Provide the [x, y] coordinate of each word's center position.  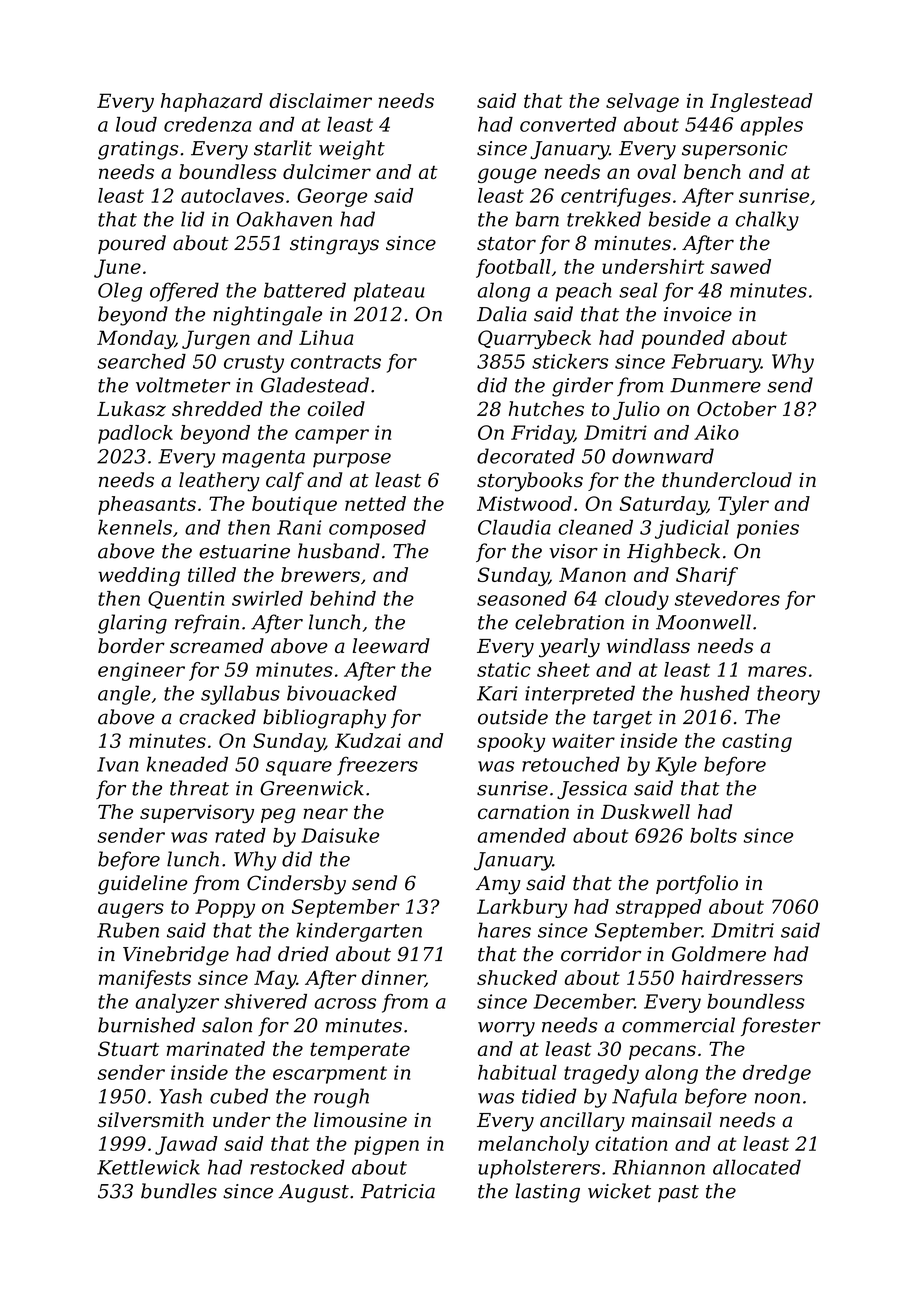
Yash [181, 1096]
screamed [217, 646]
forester [781, 1026]
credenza [208, 124]
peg [278, 815]
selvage [642, 102]
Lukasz [131, 409]
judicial [692, 529]
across [345, 1003]
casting [757, 742]
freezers [377, 766]
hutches [546, 409]
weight [352, 150]
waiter [583, 740]
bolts [713, 835]
